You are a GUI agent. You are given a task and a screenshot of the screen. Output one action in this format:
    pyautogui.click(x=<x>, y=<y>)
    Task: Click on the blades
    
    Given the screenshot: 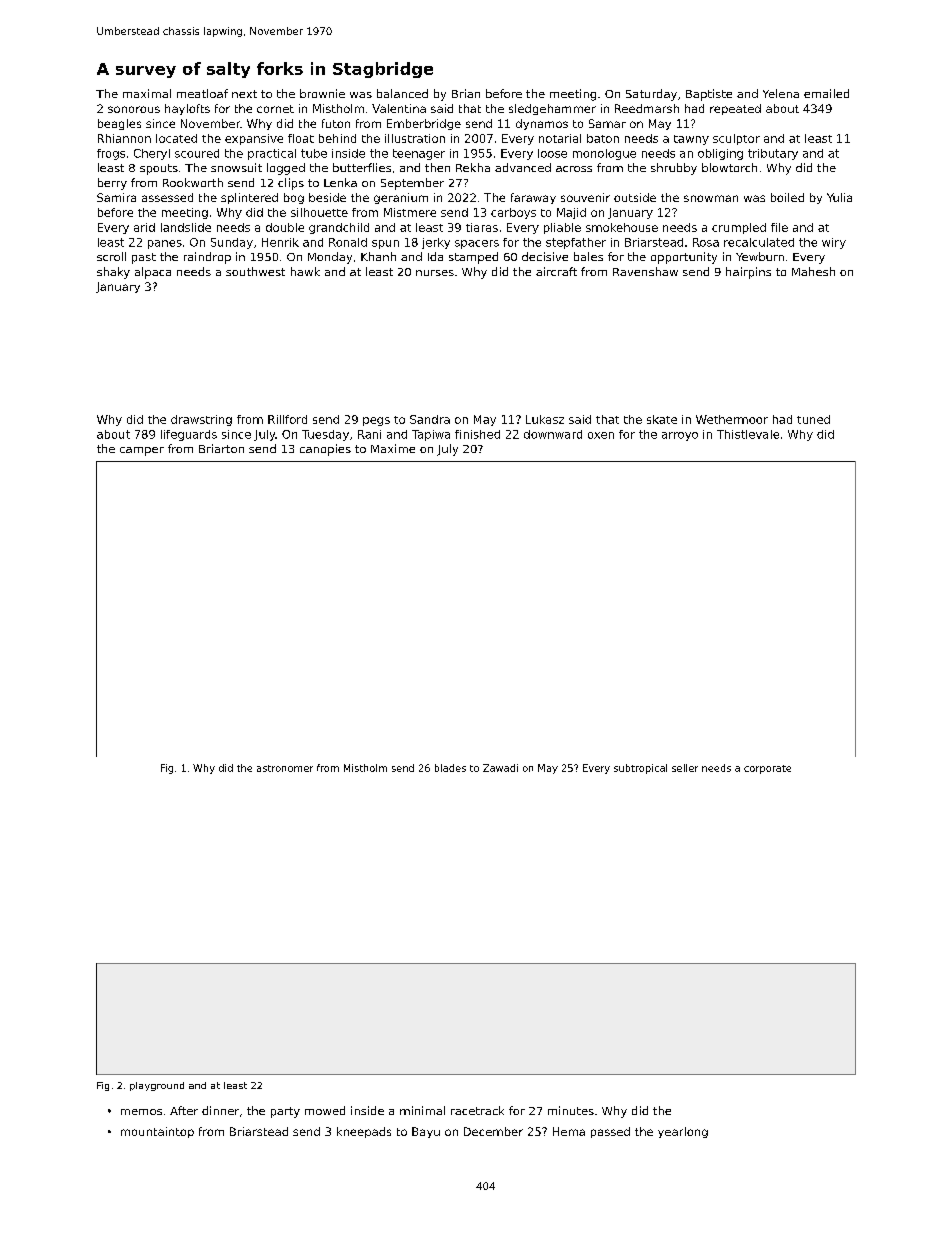 What is the action you would take?
    pyautogui.click(x=450, y=768)
